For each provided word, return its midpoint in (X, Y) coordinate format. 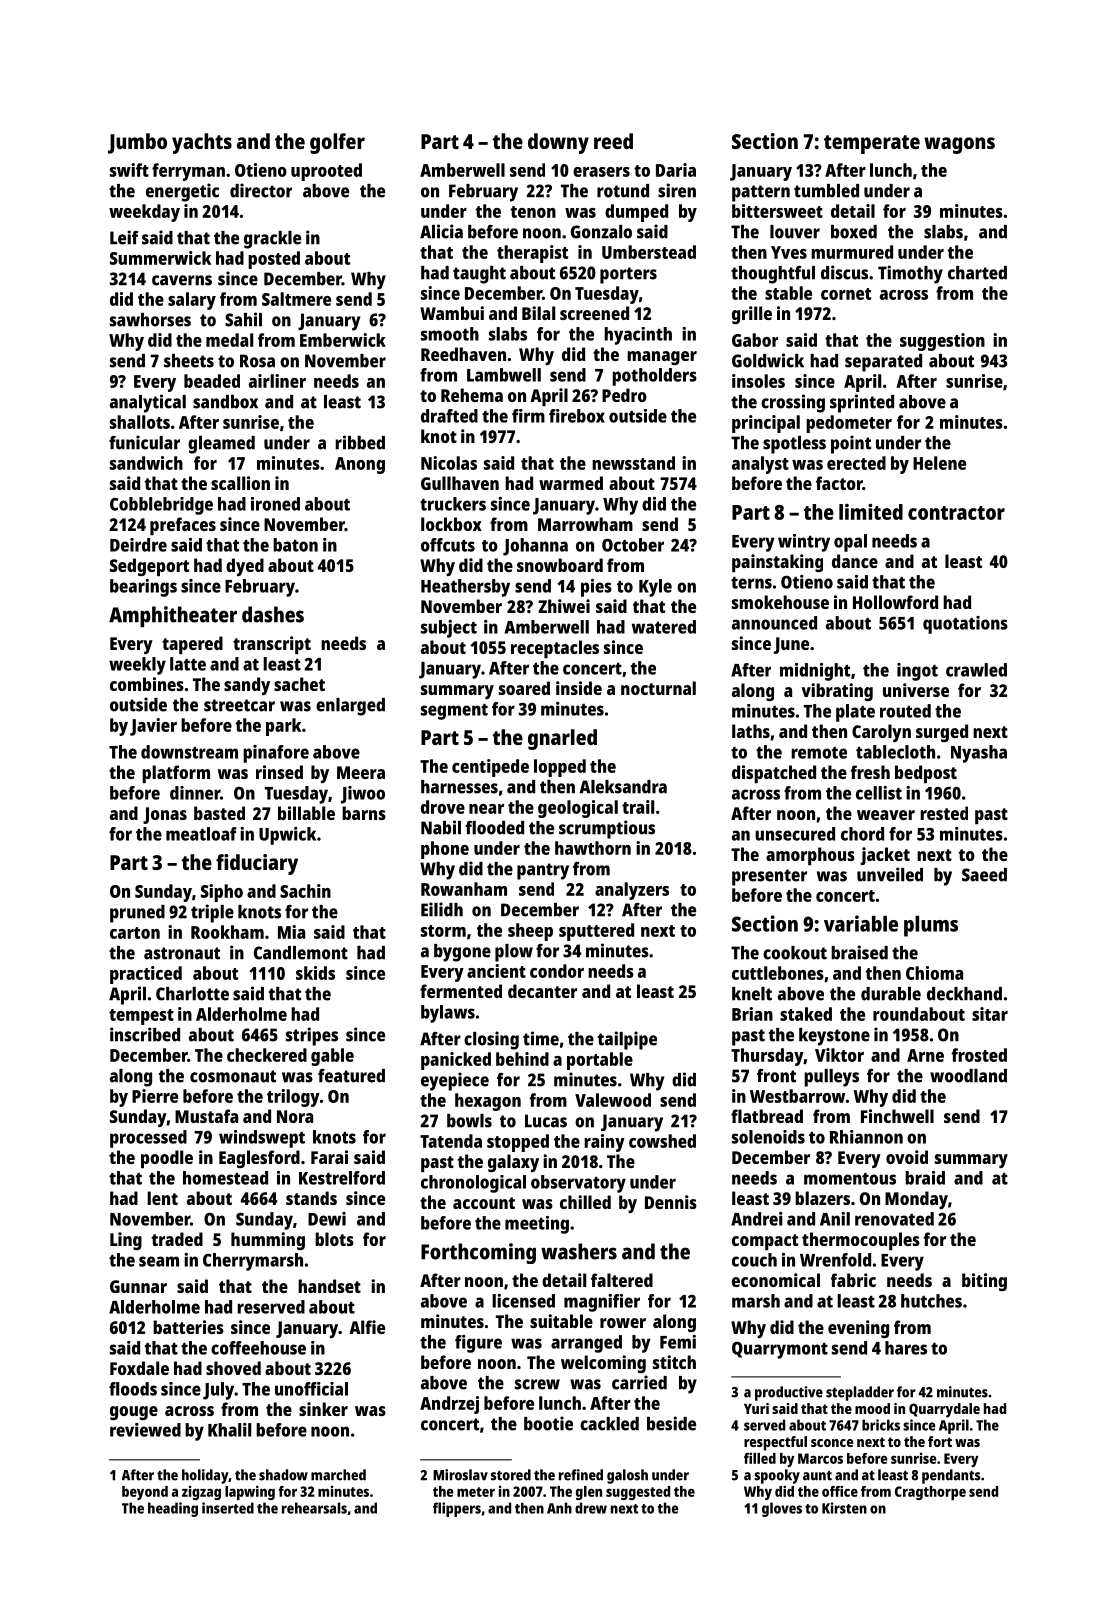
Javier (153, 727)
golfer (337, 143)
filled (760, 1458)
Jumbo (137, 143)
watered (664, 627)
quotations (965, 625)
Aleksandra (623, 787)
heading (173, 1509)
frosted (979, 1055)
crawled (976, 670)
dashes (273, 614)
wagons (959, 145)
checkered (267, 1055)
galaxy (513, 1163)
